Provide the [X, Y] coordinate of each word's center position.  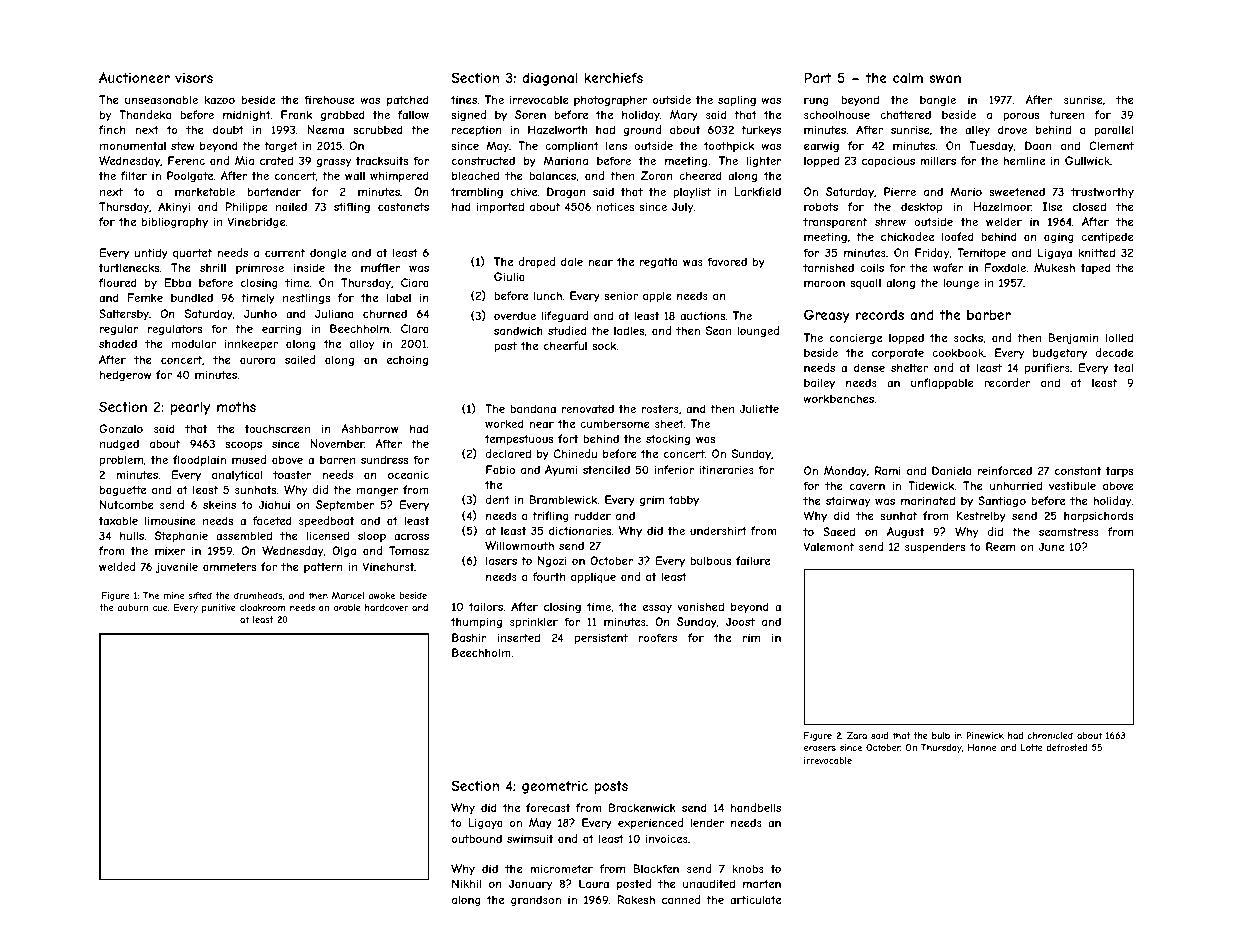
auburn [132, 607]
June [1051, 546]
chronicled [1050, 735]
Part [818, 77]
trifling [550, 516]
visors [194, 78]
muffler [380, 267]
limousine [170, 520]
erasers [820, 748]
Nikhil [466, 883]
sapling [737, 100]
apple [657, 296]
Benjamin [1073, 338]
